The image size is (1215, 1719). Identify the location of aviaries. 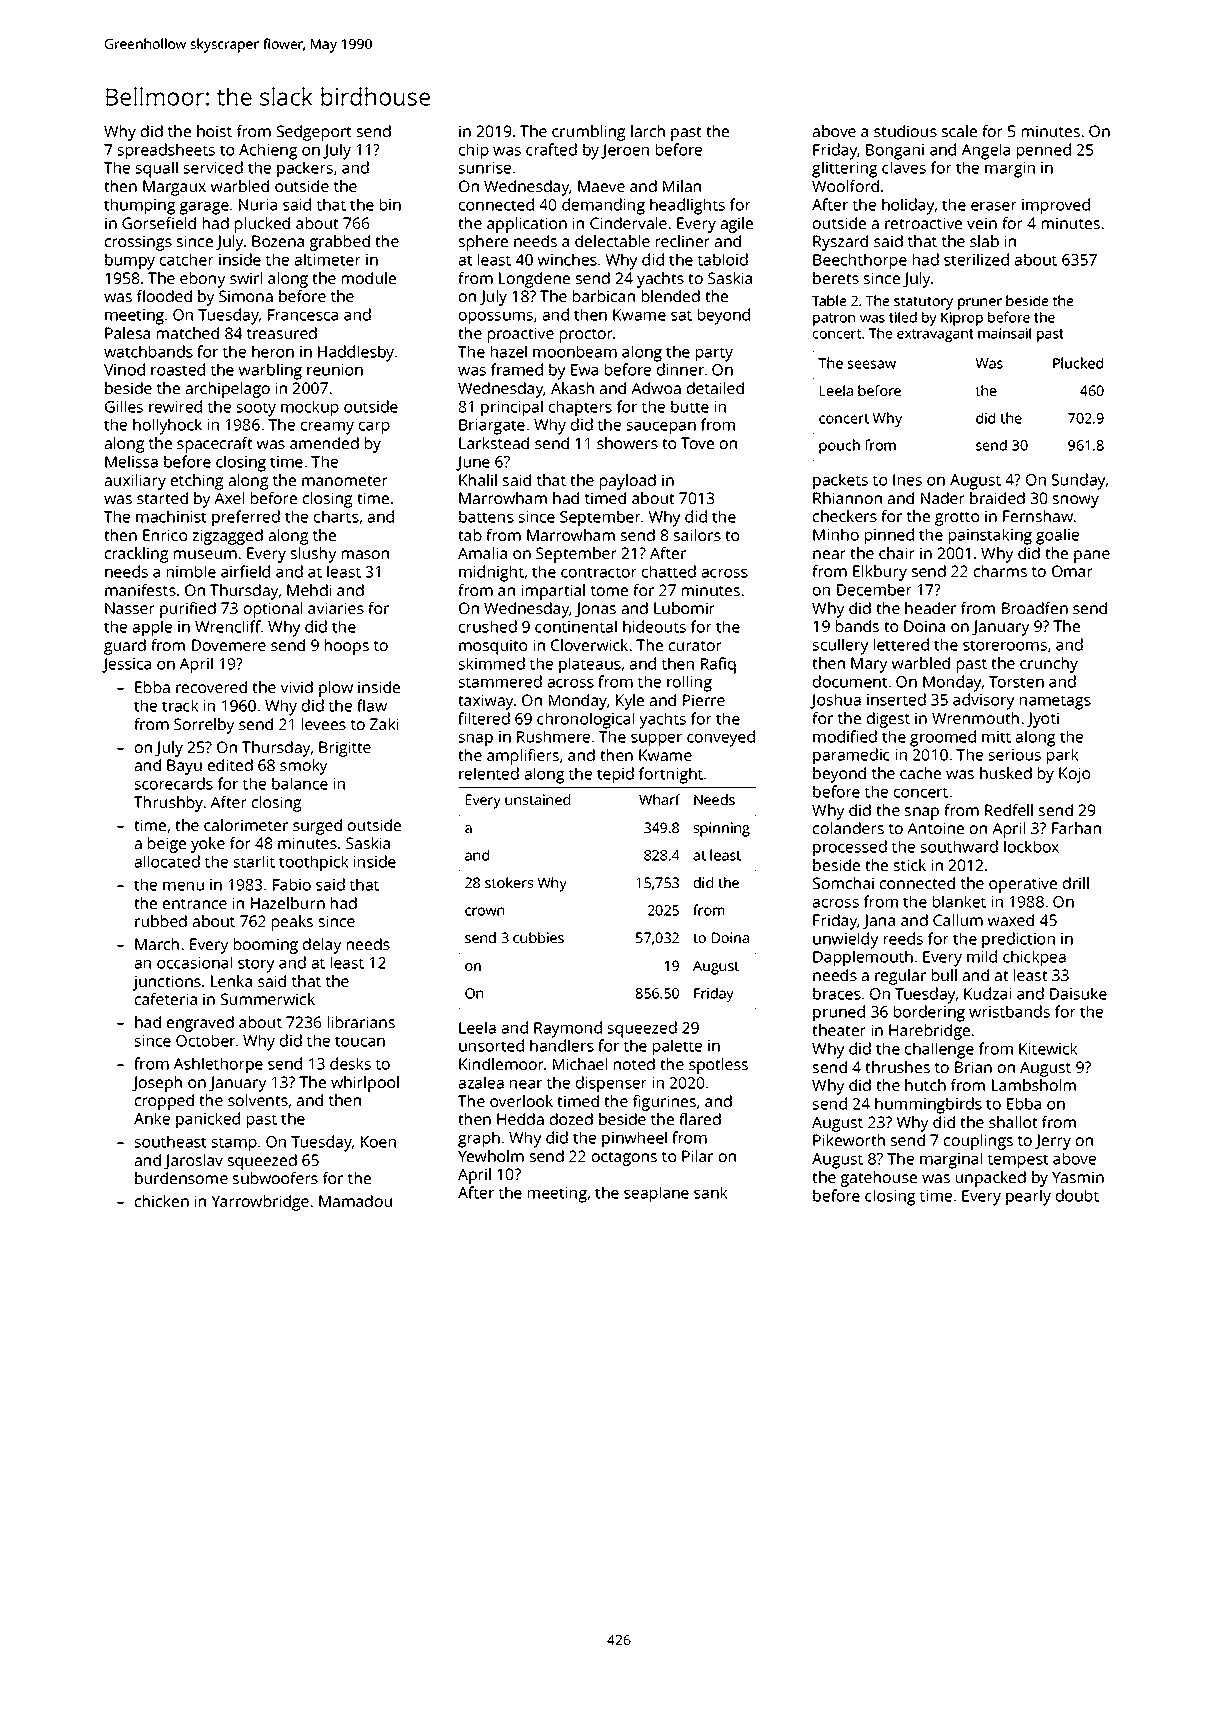
(336, 608).
